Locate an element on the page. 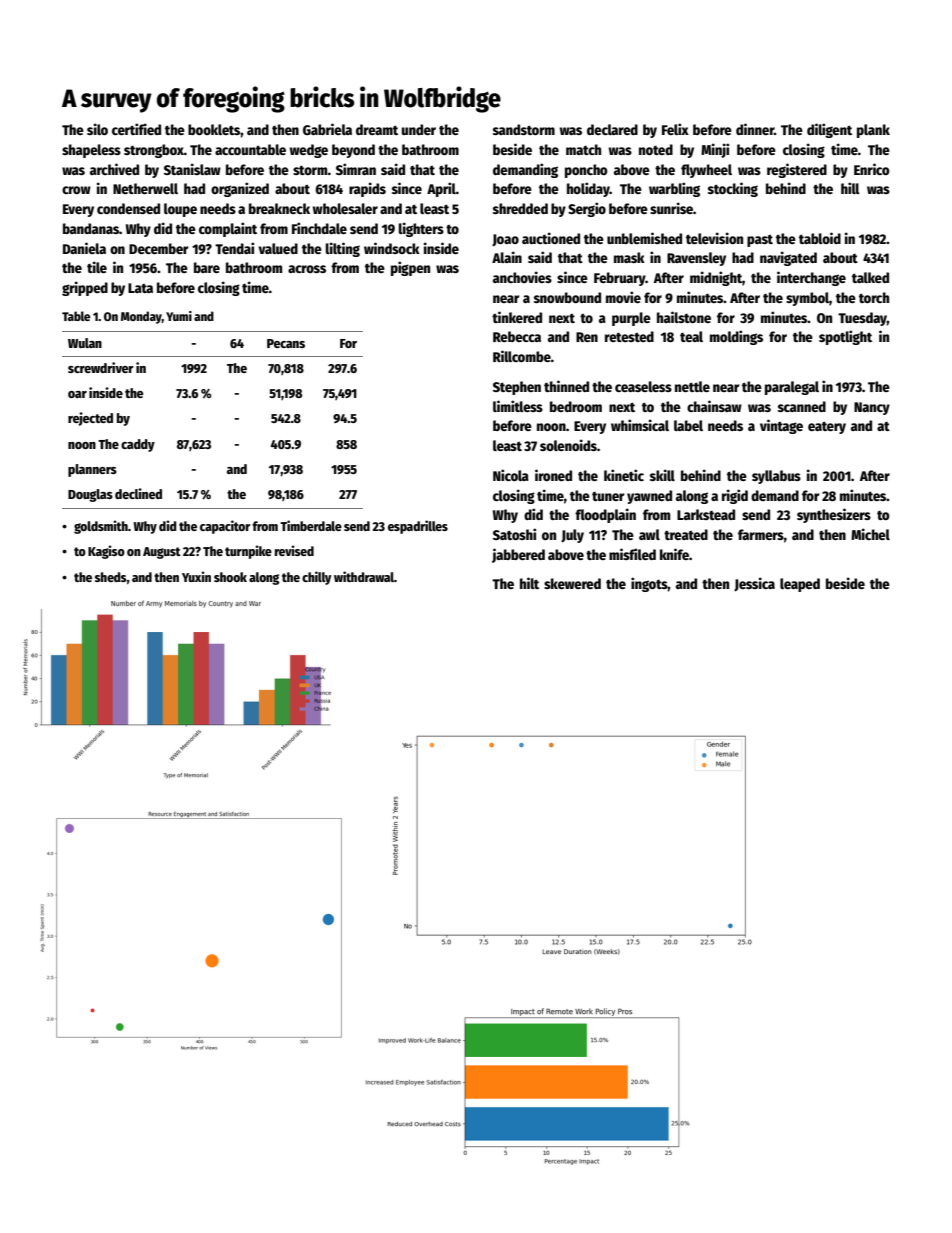 This document has height=1233, width=952. caddy is located at coordinates (138, 445).
